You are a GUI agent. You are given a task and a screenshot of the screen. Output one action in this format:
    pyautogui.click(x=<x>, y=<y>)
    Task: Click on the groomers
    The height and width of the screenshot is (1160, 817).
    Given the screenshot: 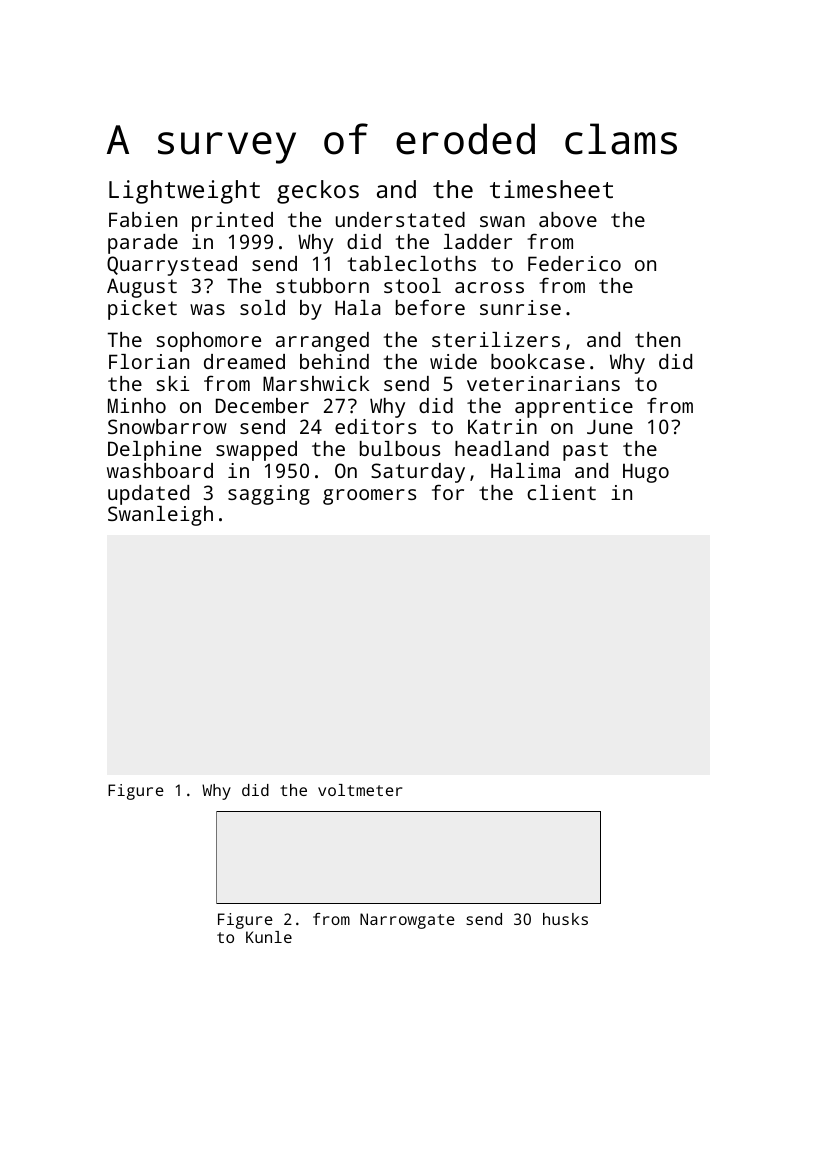 What is the action you would take?
    pyautogui.click(x=369, y=497)
